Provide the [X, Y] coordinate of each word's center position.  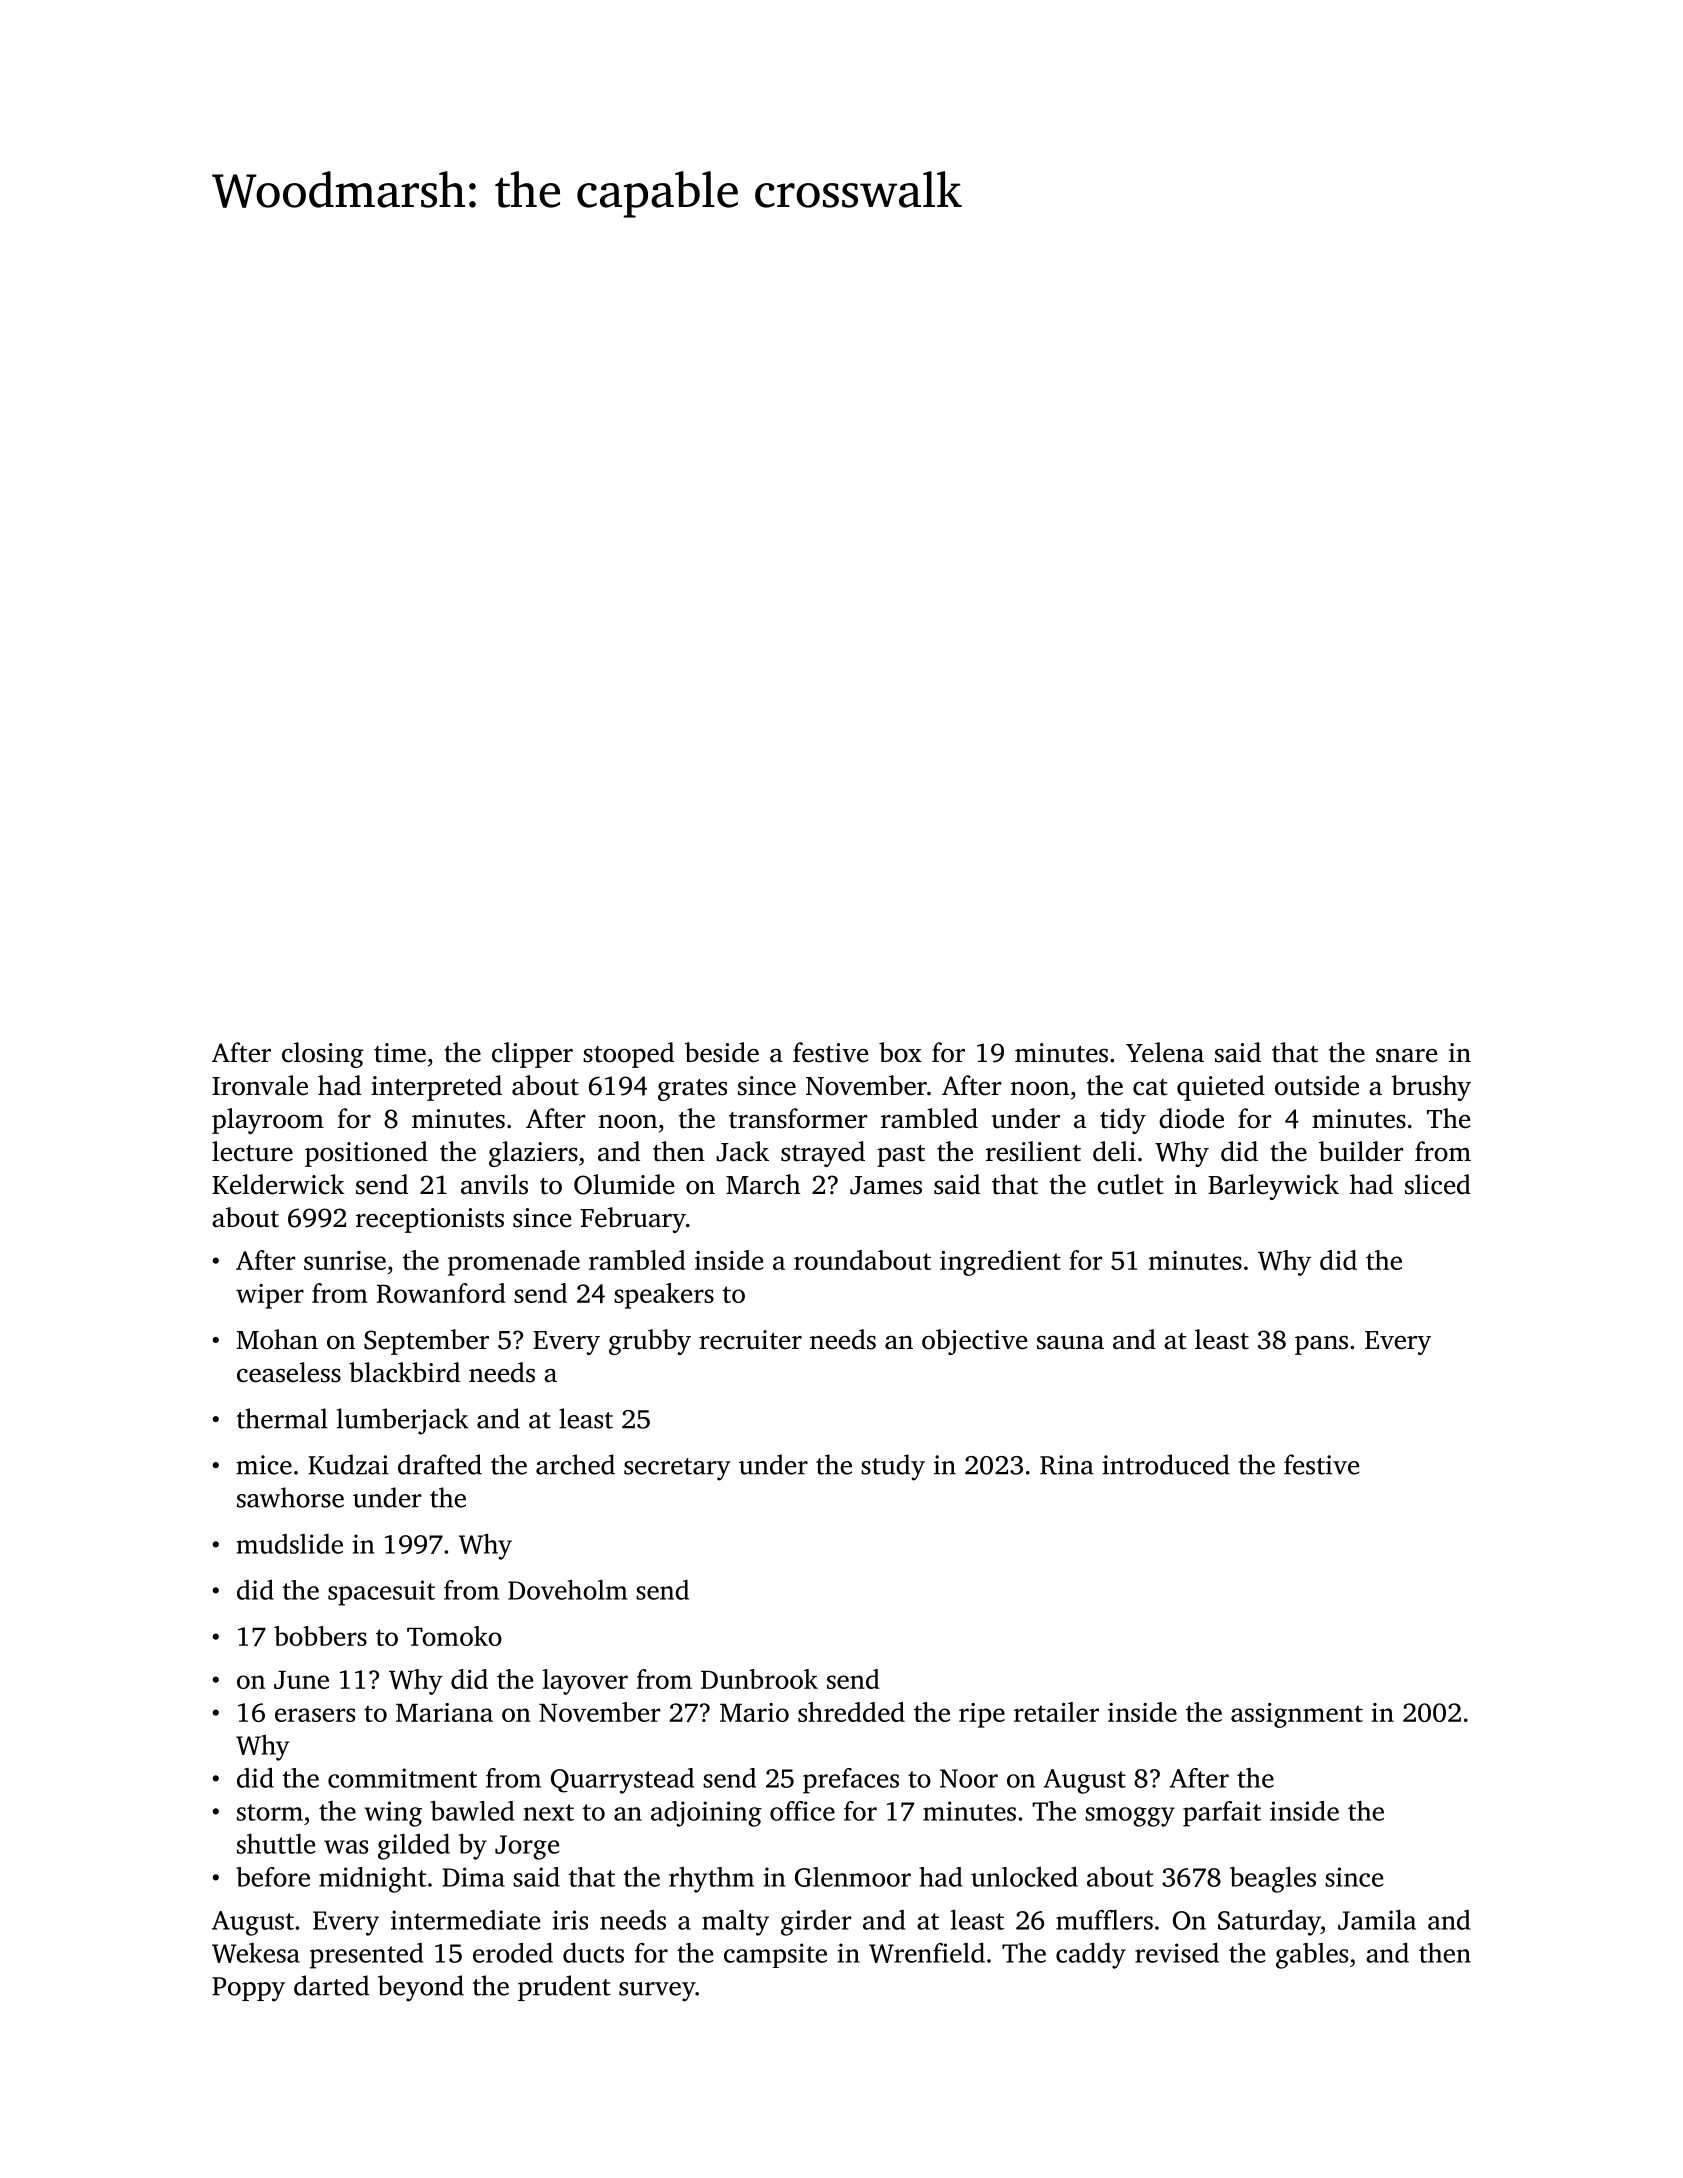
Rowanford [441, 1293]
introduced [1166, 1464]
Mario [754, 1712]
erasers [315, 1715]
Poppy [248, 1989]
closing [323, 1055]
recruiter [750, 1340]
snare [1406, 1056]
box [900, 1052]
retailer [1056, 1712]
